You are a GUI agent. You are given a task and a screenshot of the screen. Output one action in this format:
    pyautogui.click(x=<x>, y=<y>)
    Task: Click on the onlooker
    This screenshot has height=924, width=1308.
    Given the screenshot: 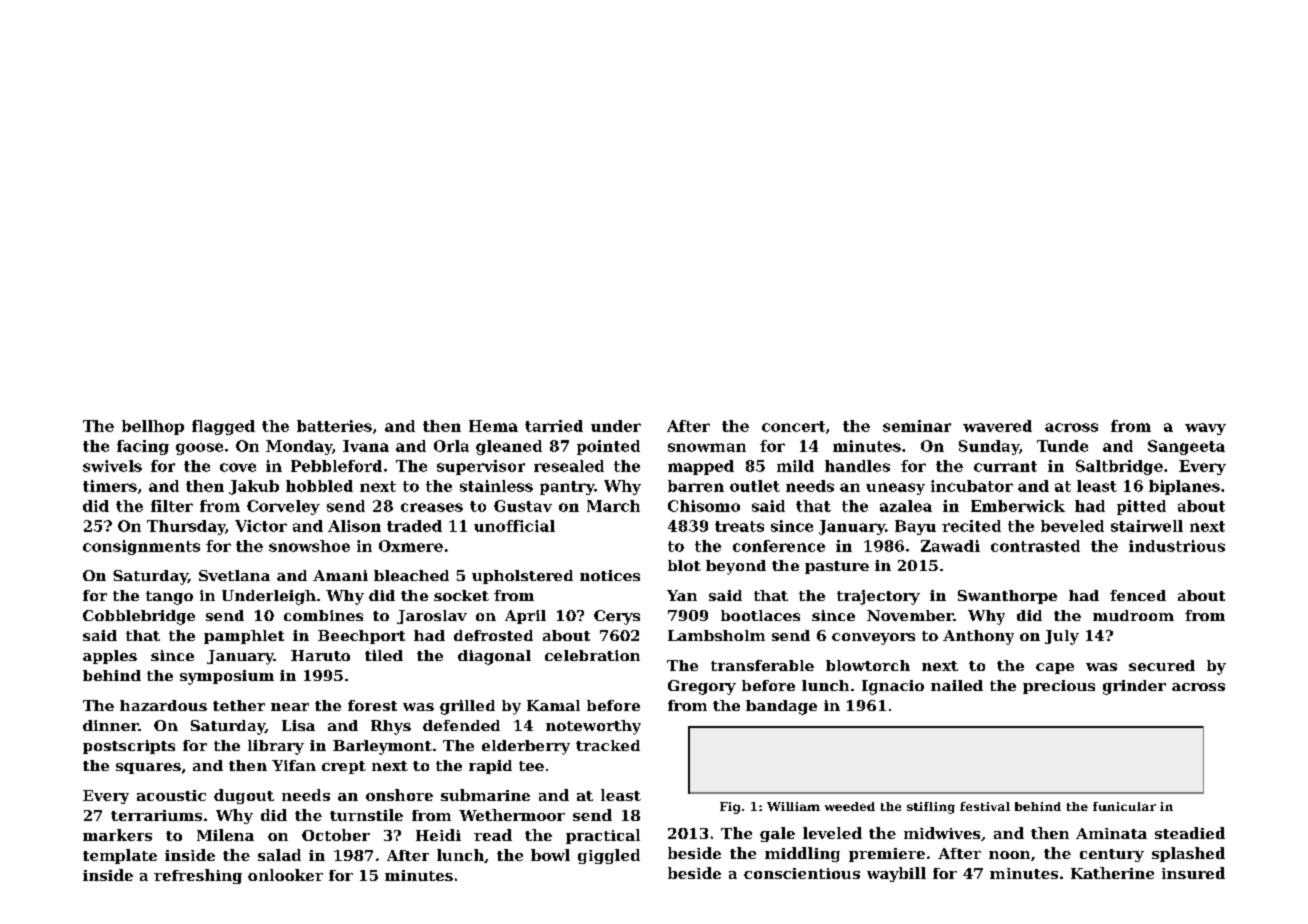 What is the action you would take?
    pyautogui.click(x=285, y=875)
